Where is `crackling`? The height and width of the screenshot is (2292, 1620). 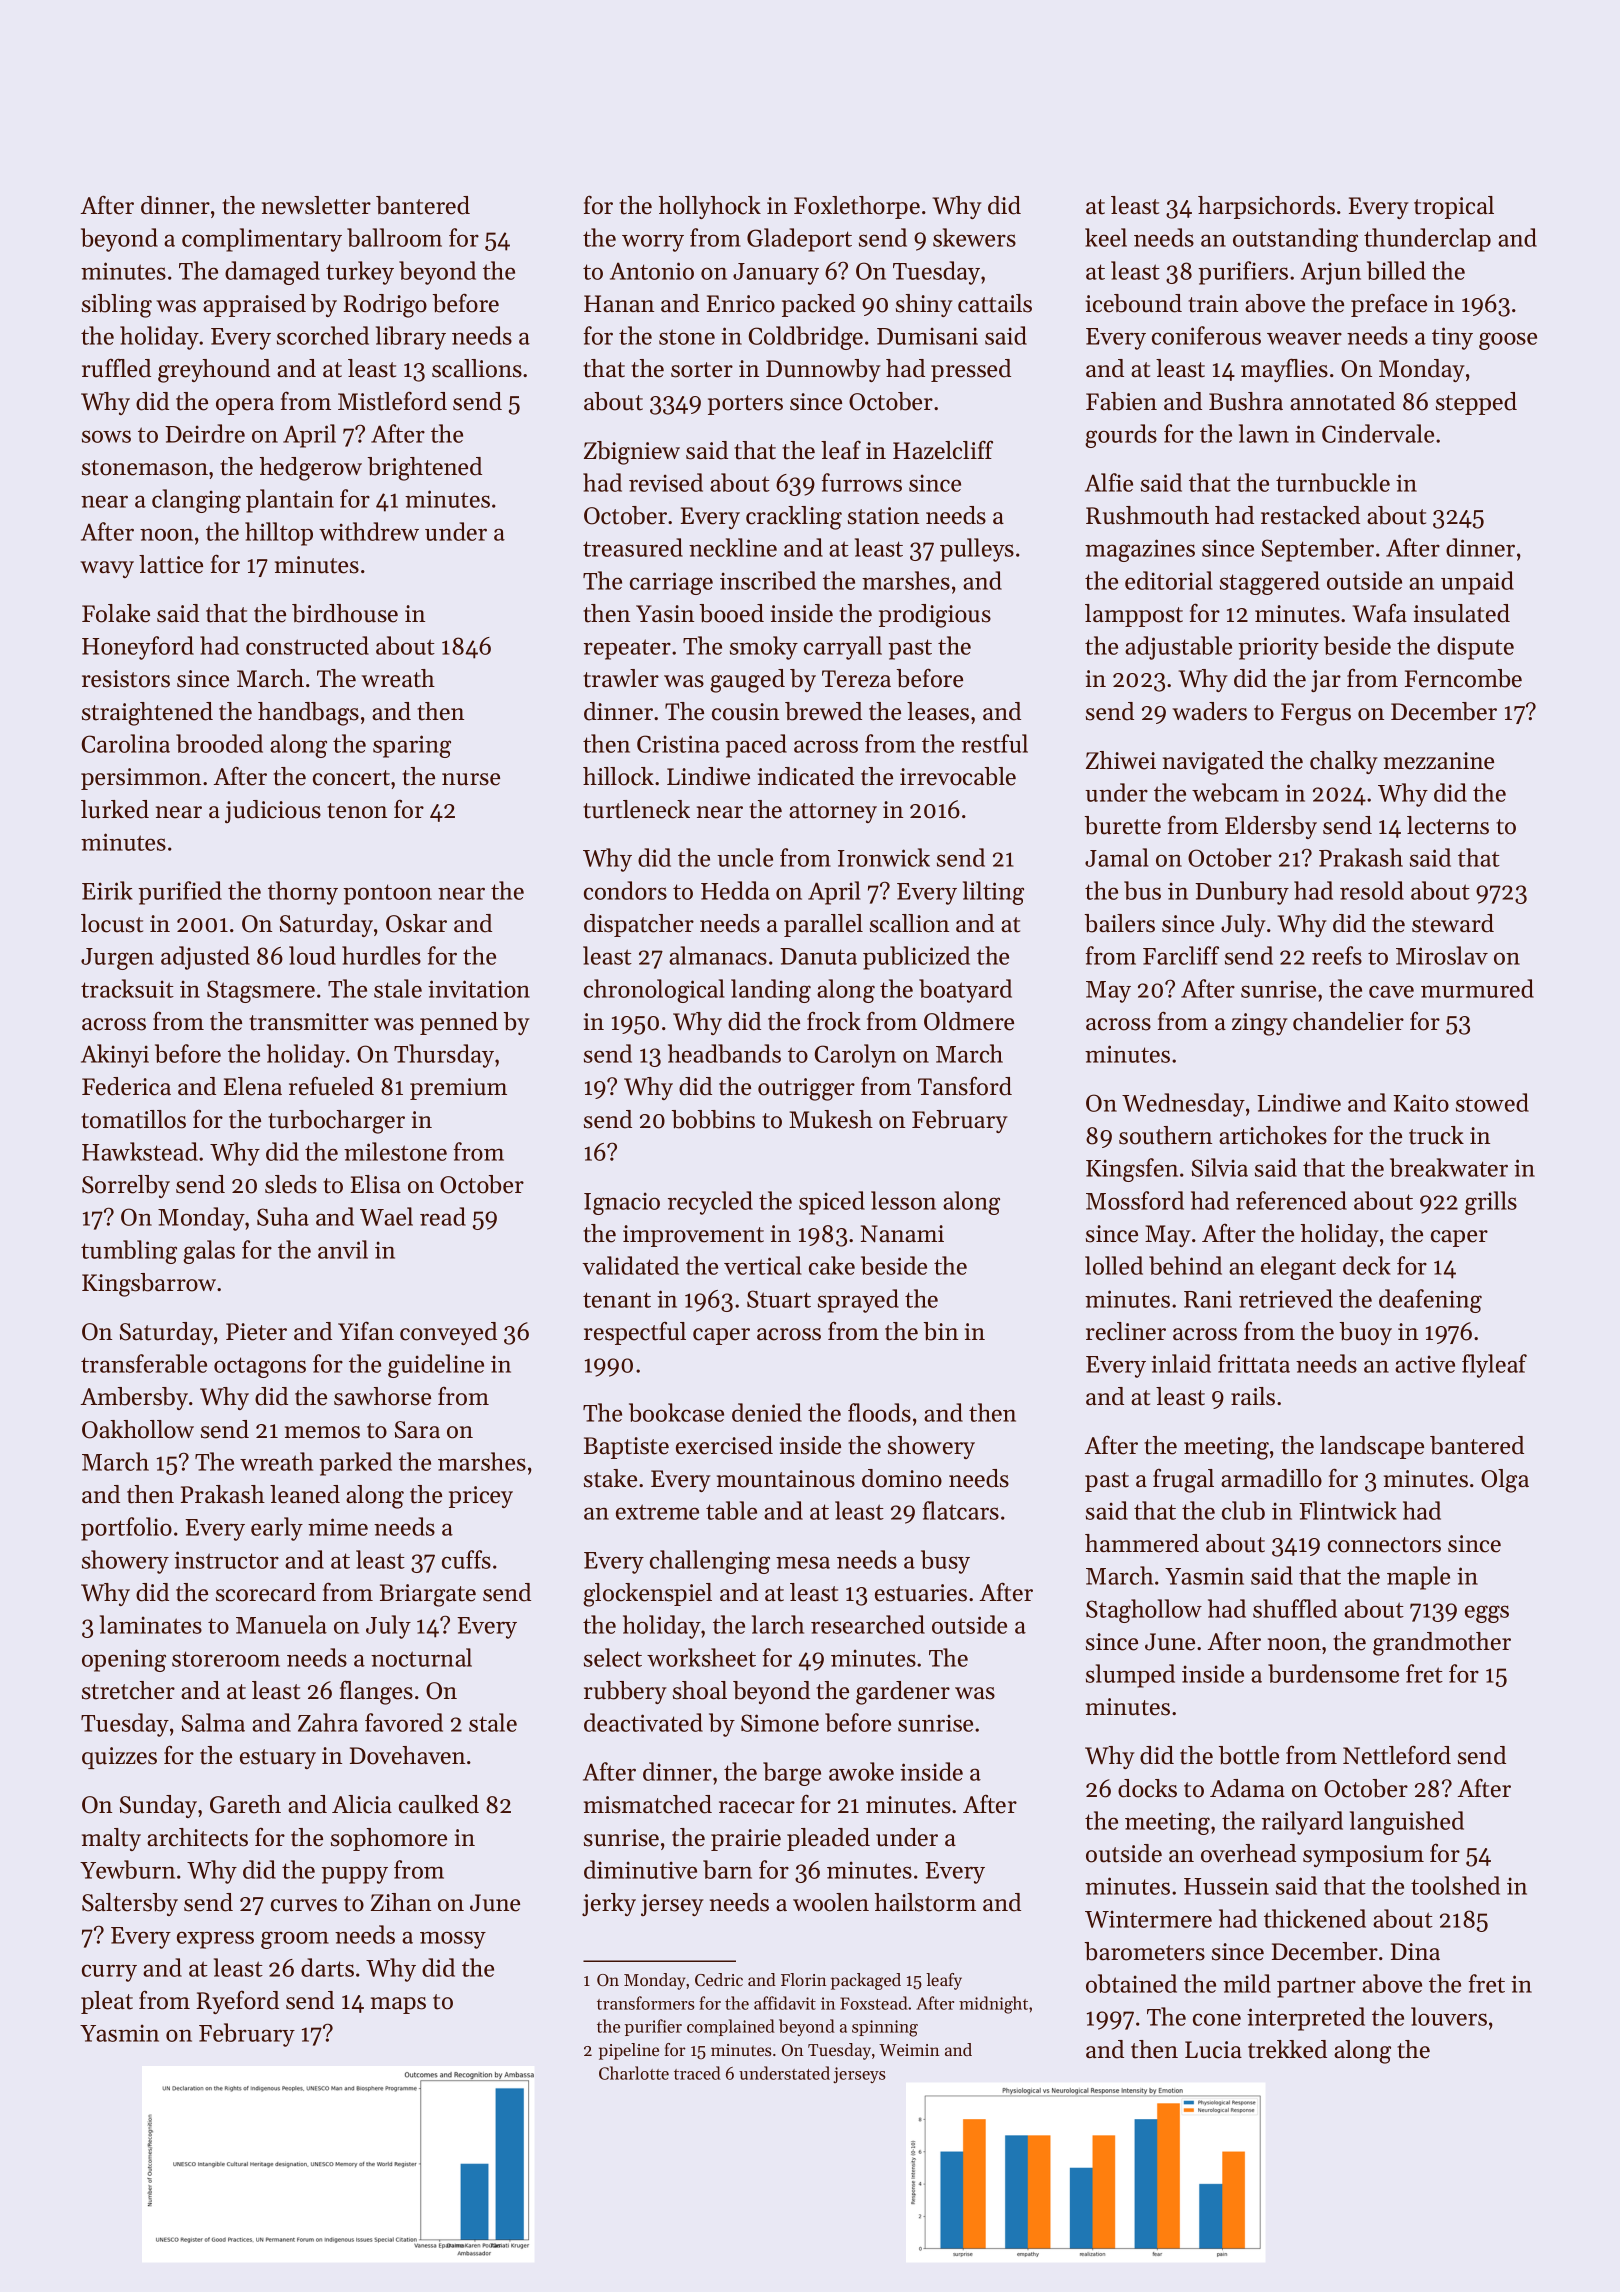 crackling is located at coordinates (794, 518).
